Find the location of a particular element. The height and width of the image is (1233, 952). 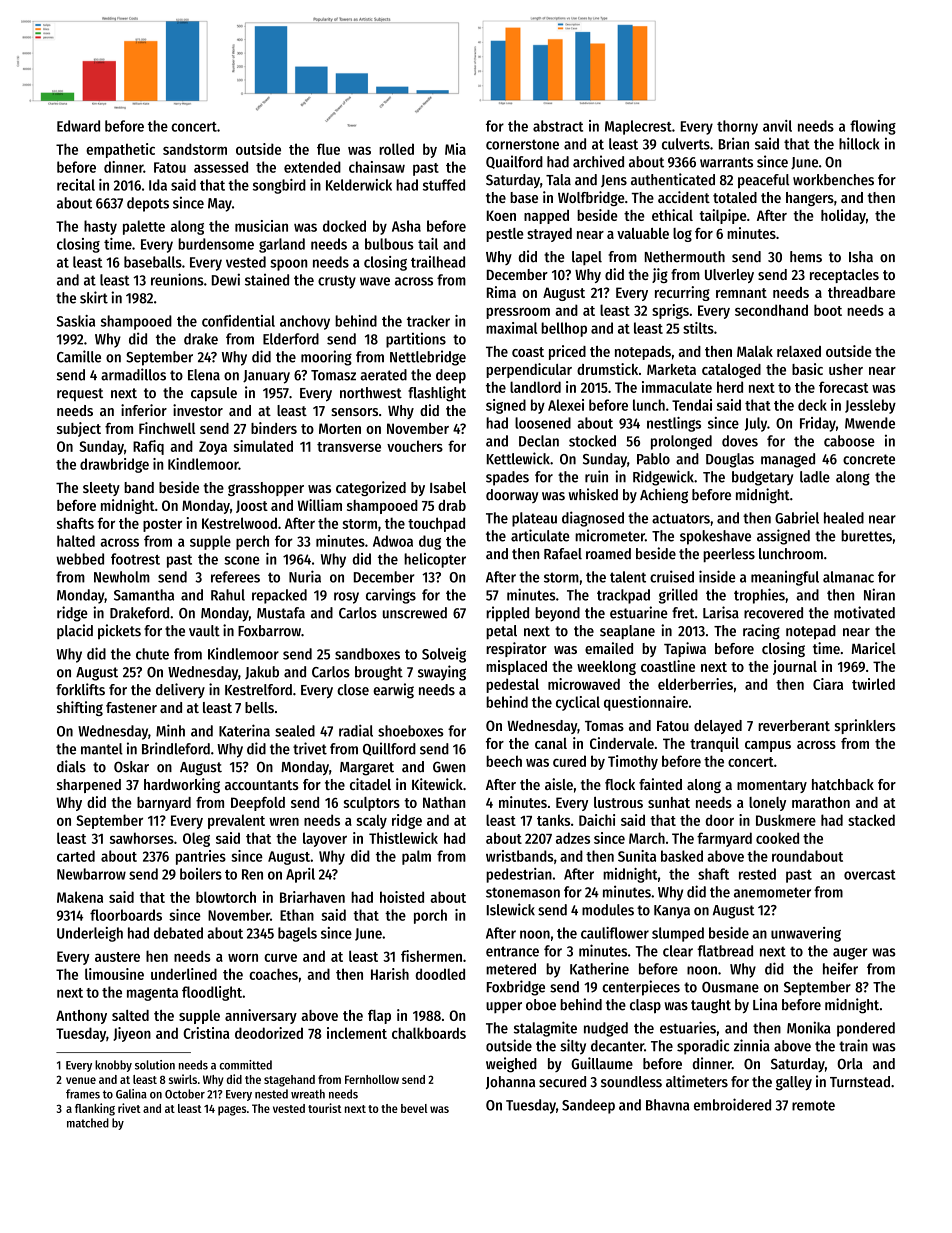

respirator is located at coordinates (516, 649).
